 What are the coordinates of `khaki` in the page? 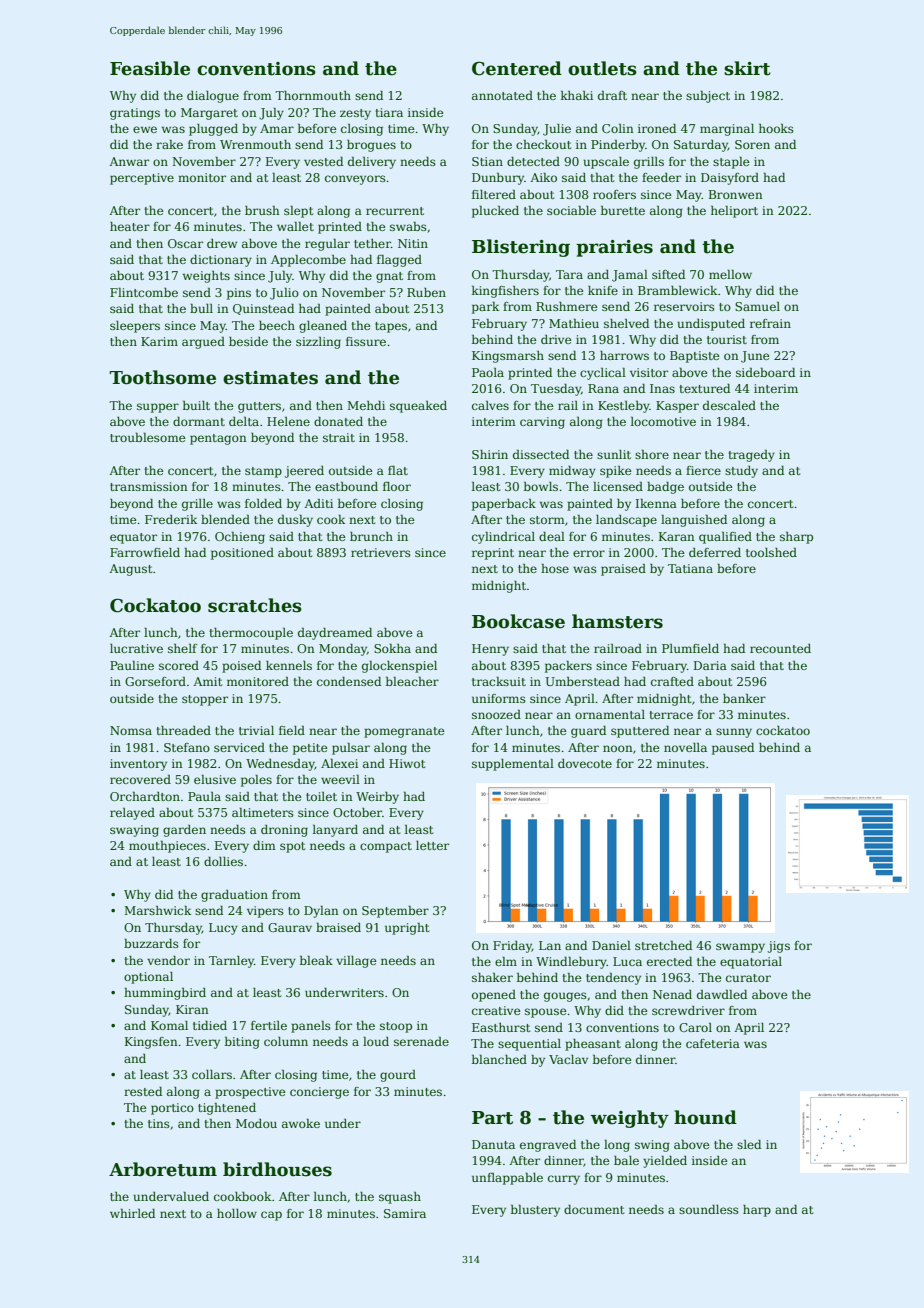 It's located at (577, 95).
